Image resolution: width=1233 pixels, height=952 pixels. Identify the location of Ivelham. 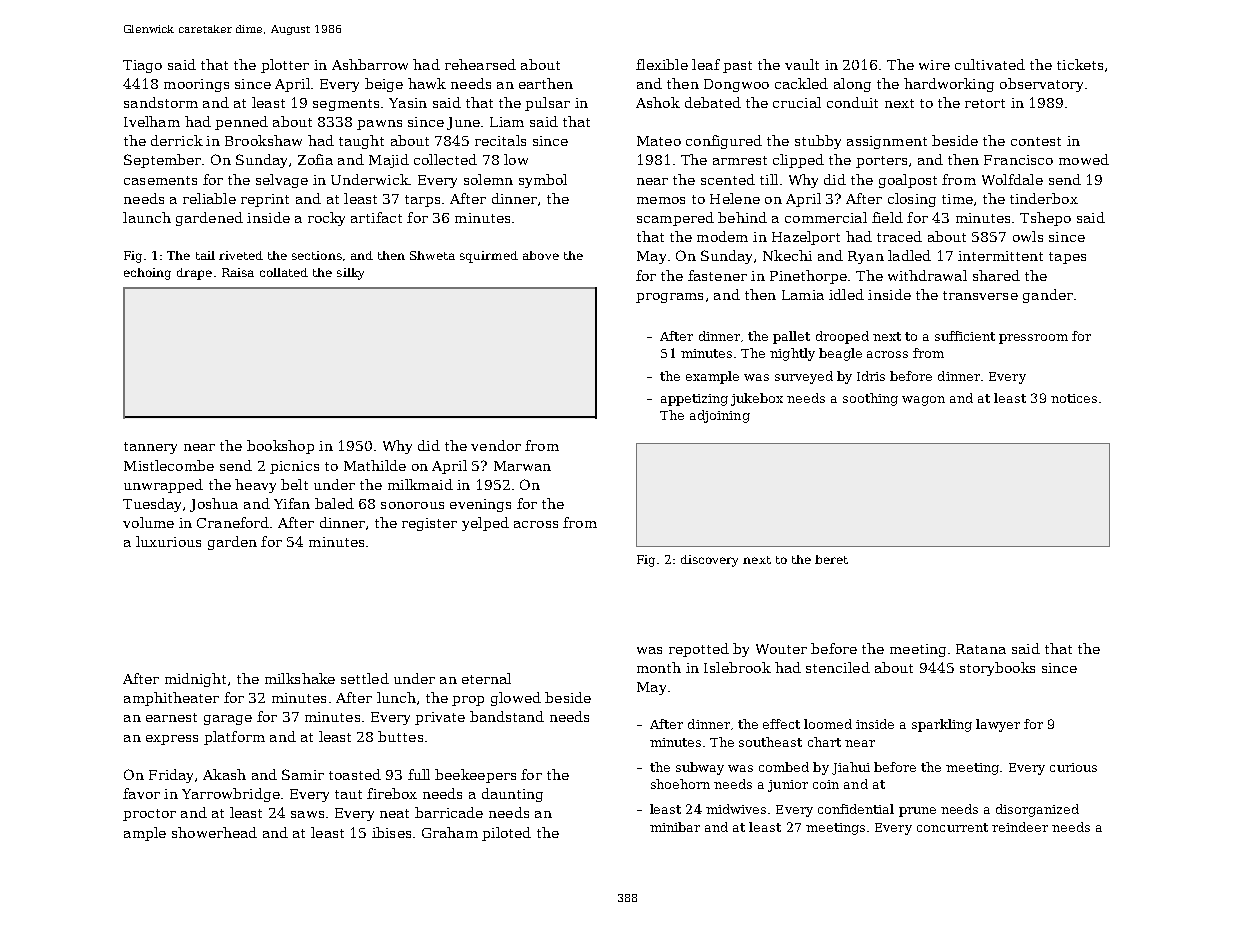
(152, 121).
